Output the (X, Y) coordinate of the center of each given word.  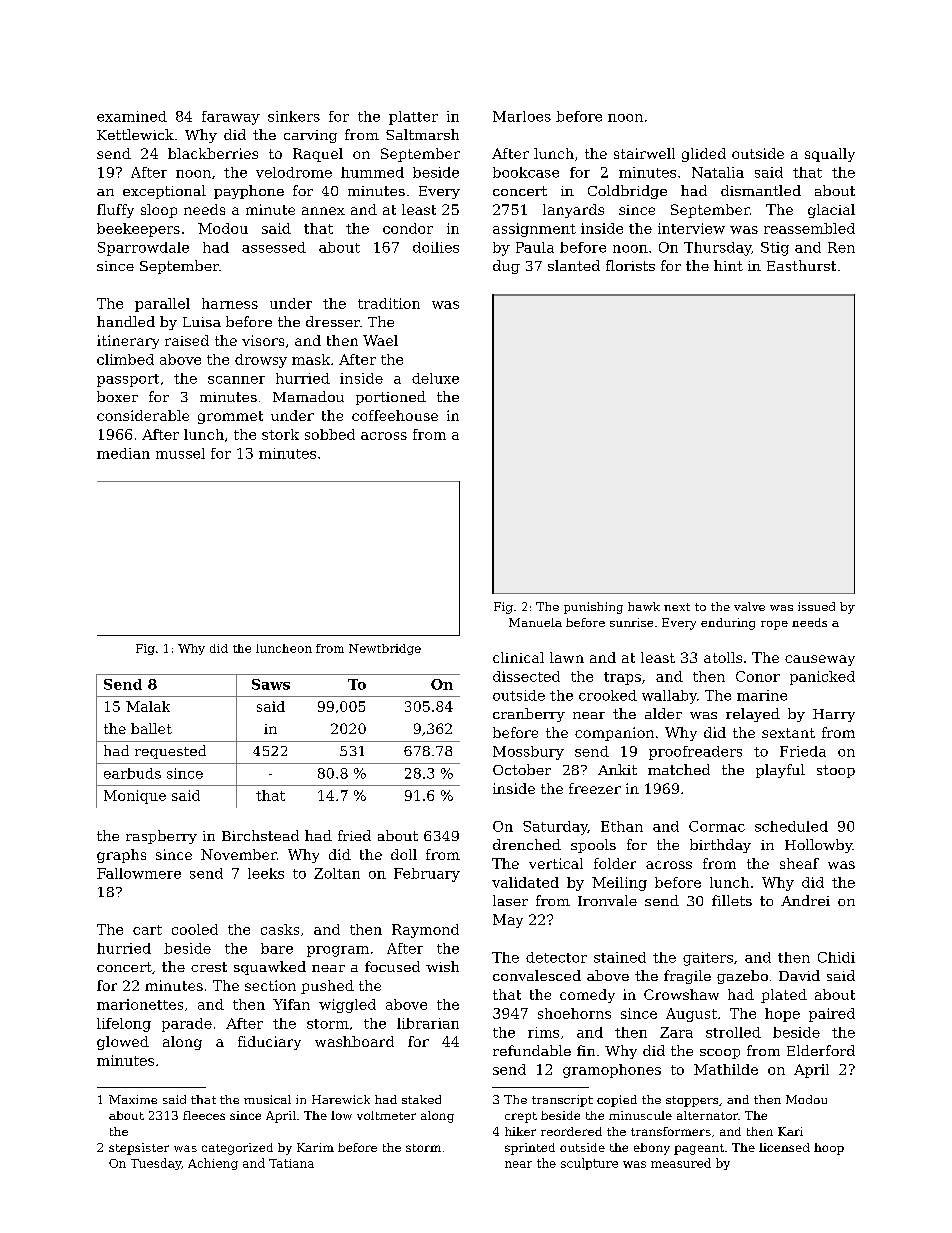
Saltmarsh (422, 134)
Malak (148, 706)
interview (691, 228)
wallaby (669, 697)
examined (132, 116)
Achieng (213, 1164)
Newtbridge (385, 649)
